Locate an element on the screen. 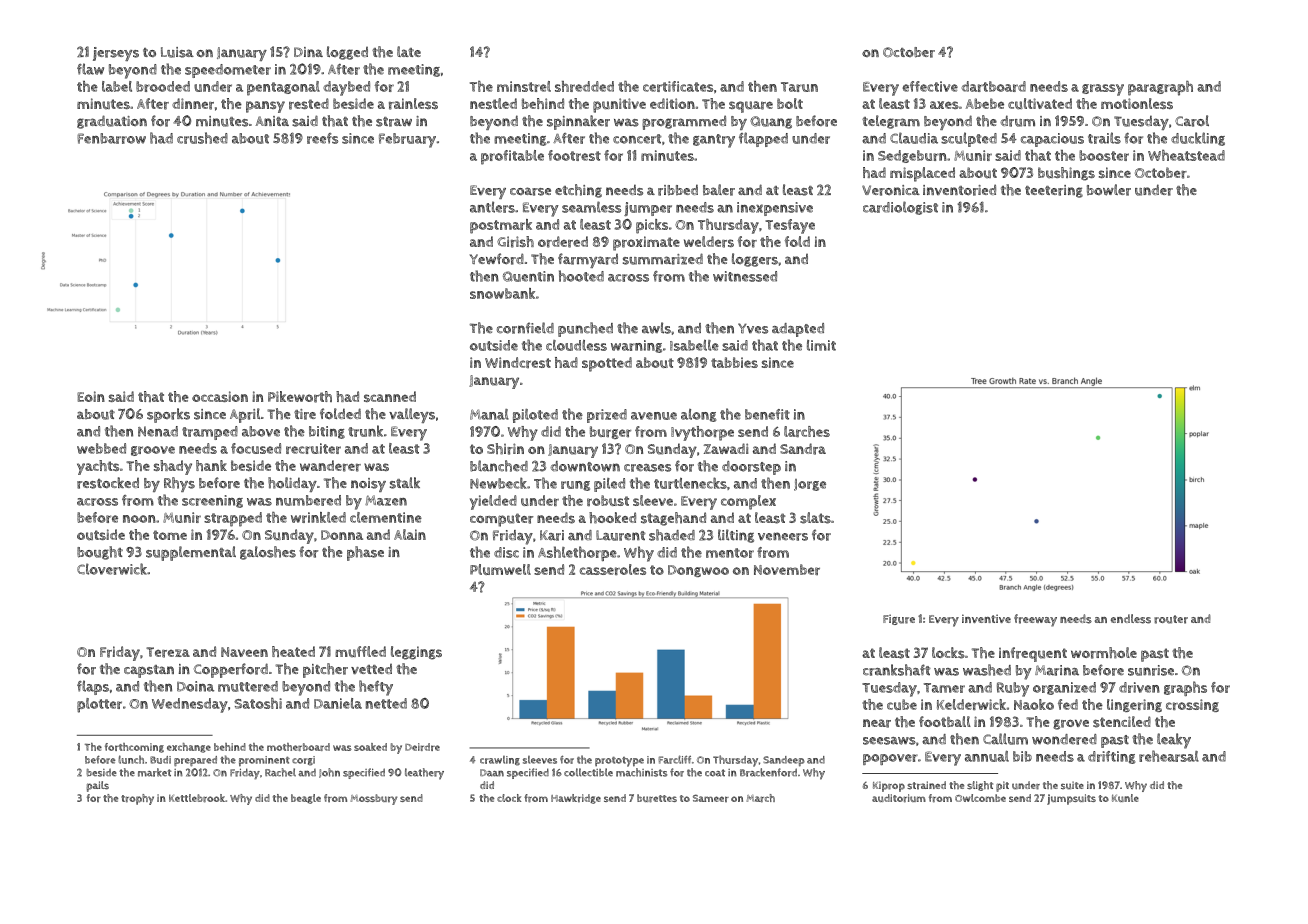 The width and height of the screenshot is (1308, 924). effective is located at coordinates (930, 86).
